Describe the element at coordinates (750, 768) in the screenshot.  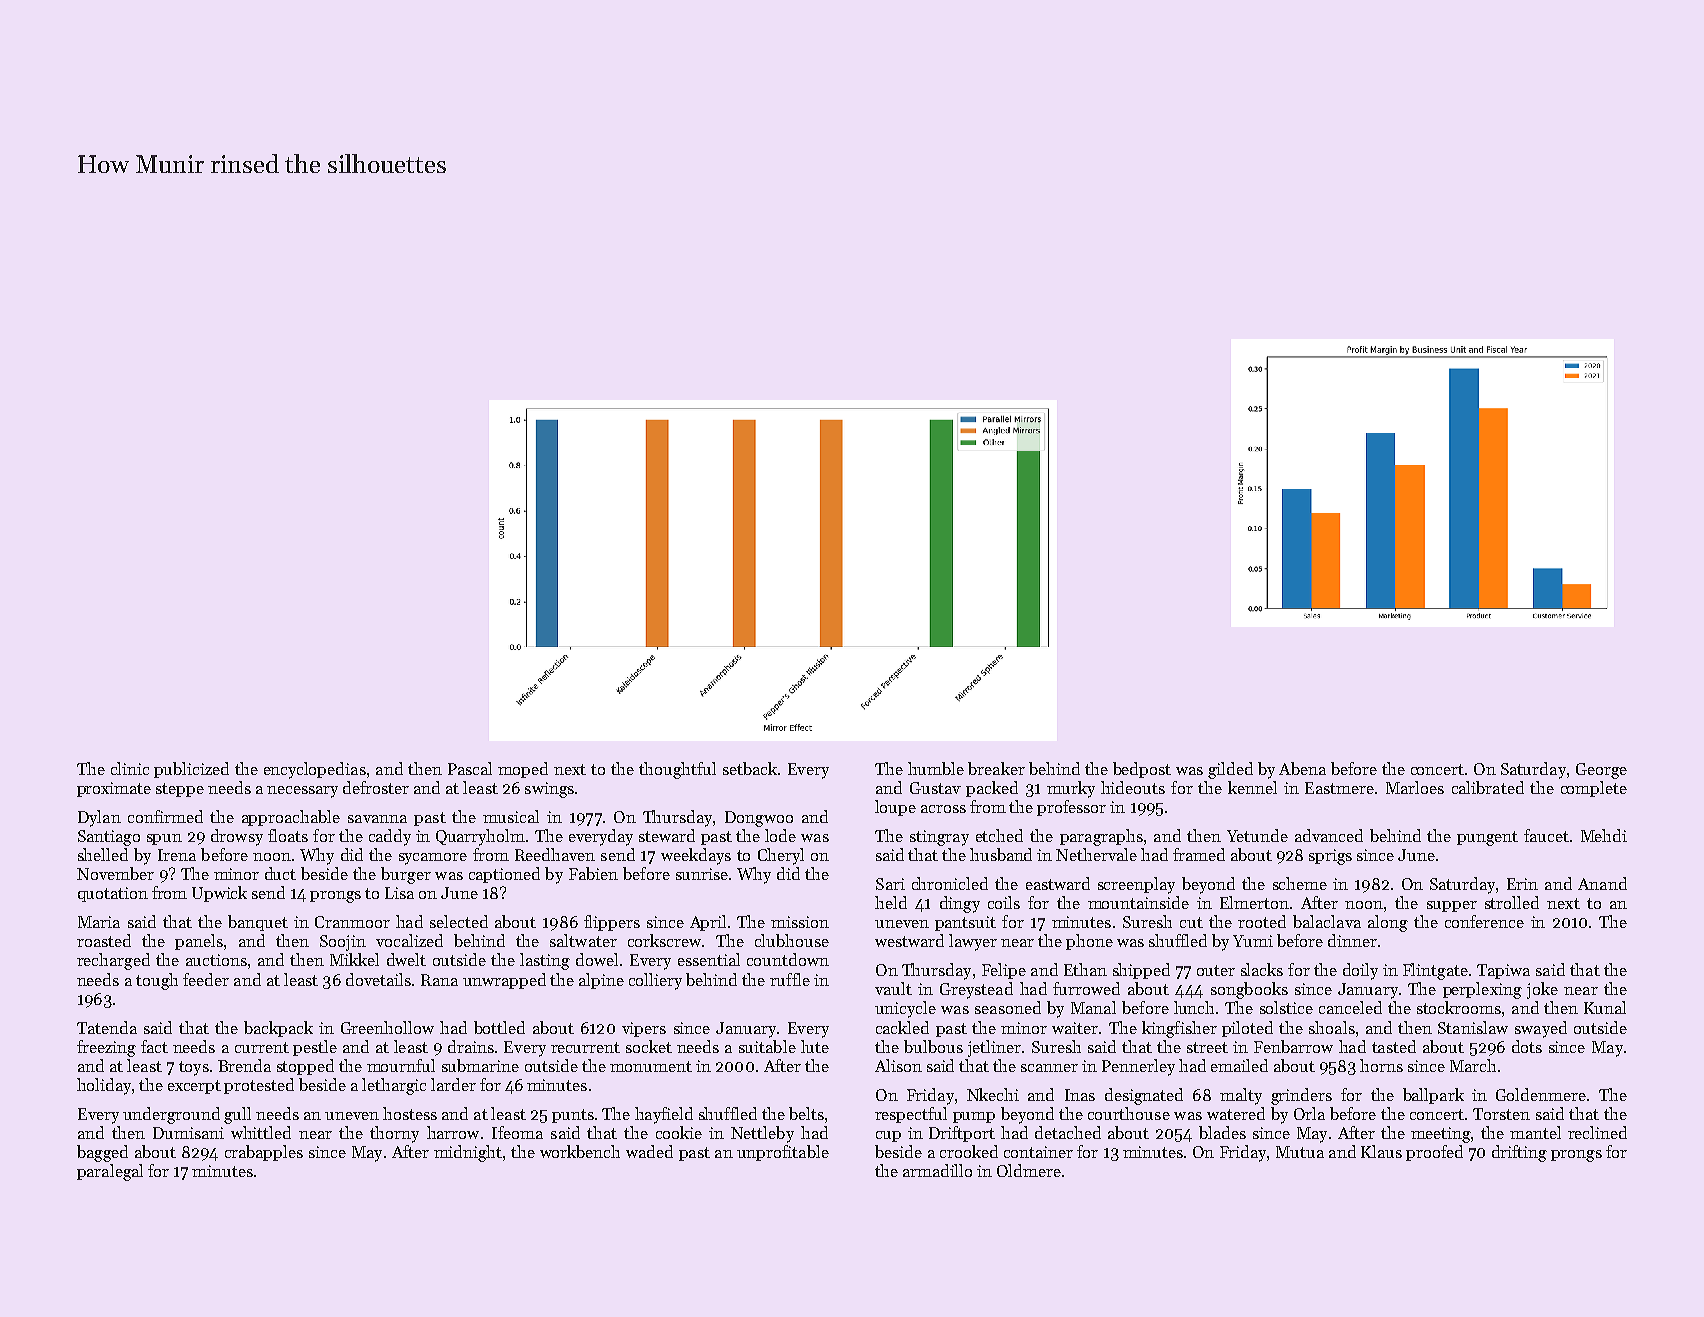
I see `setback` at that location.
